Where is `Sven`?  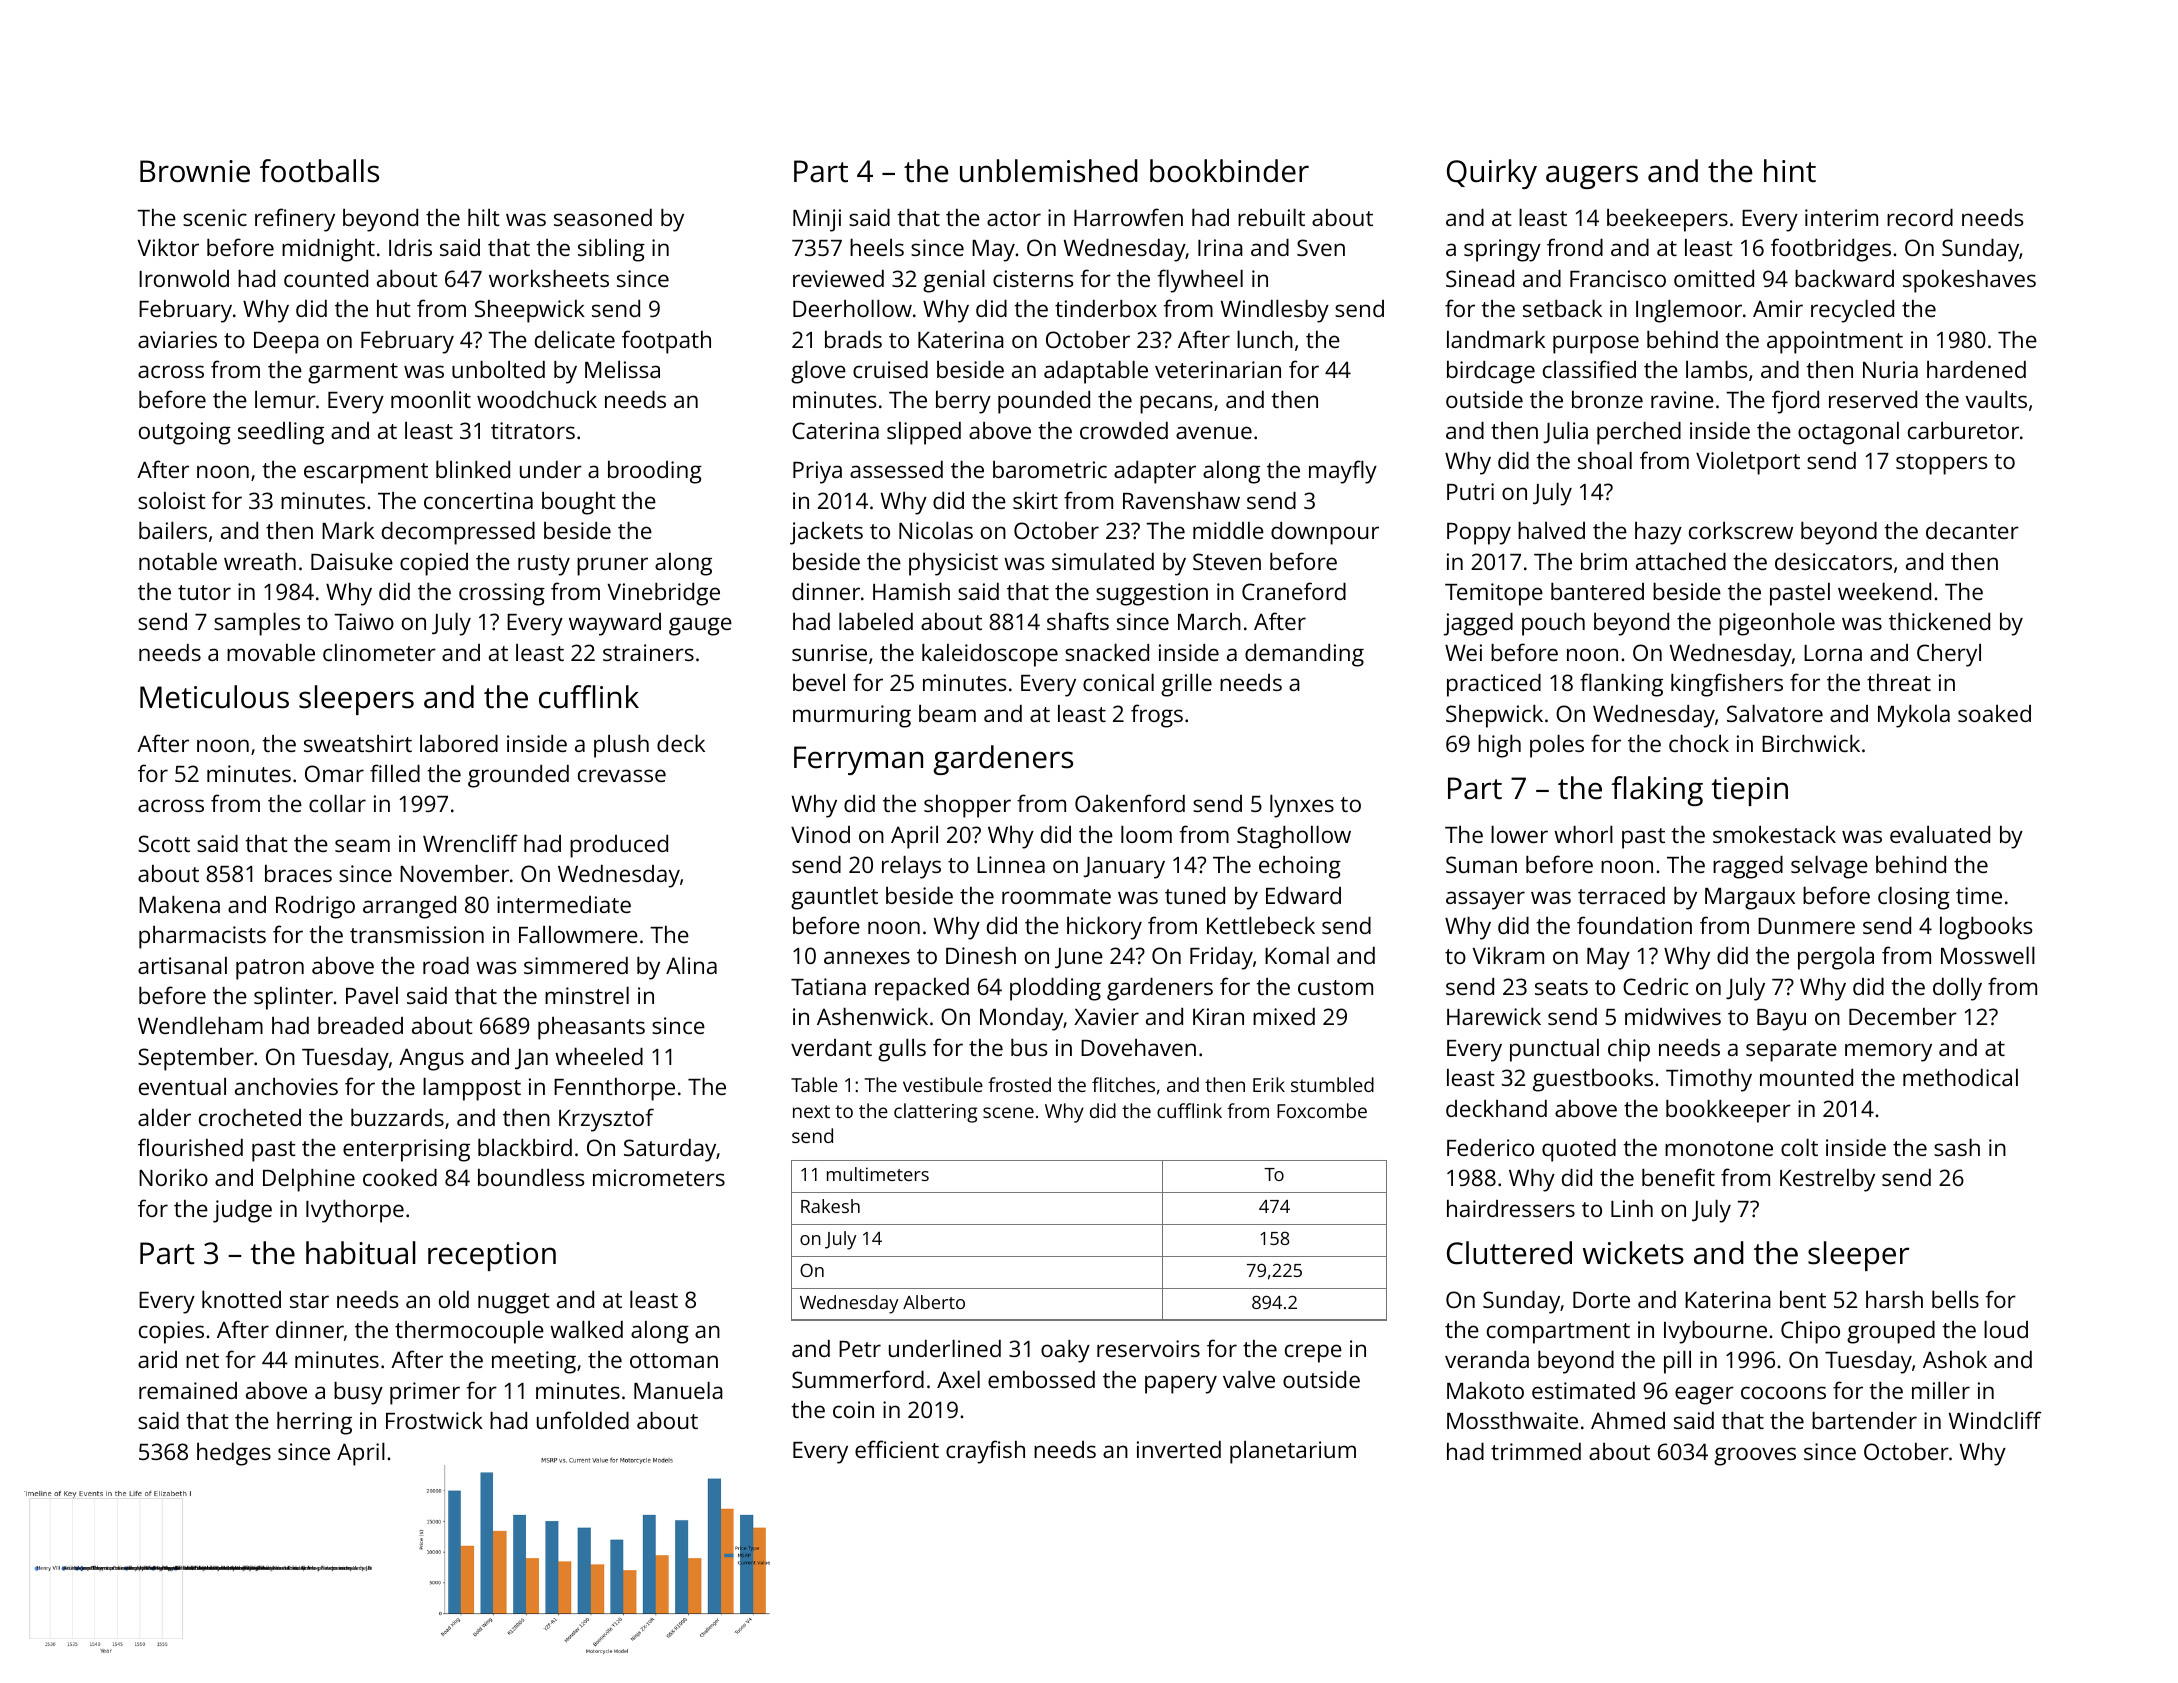 Sven is located at coordinates (1321, 247).
